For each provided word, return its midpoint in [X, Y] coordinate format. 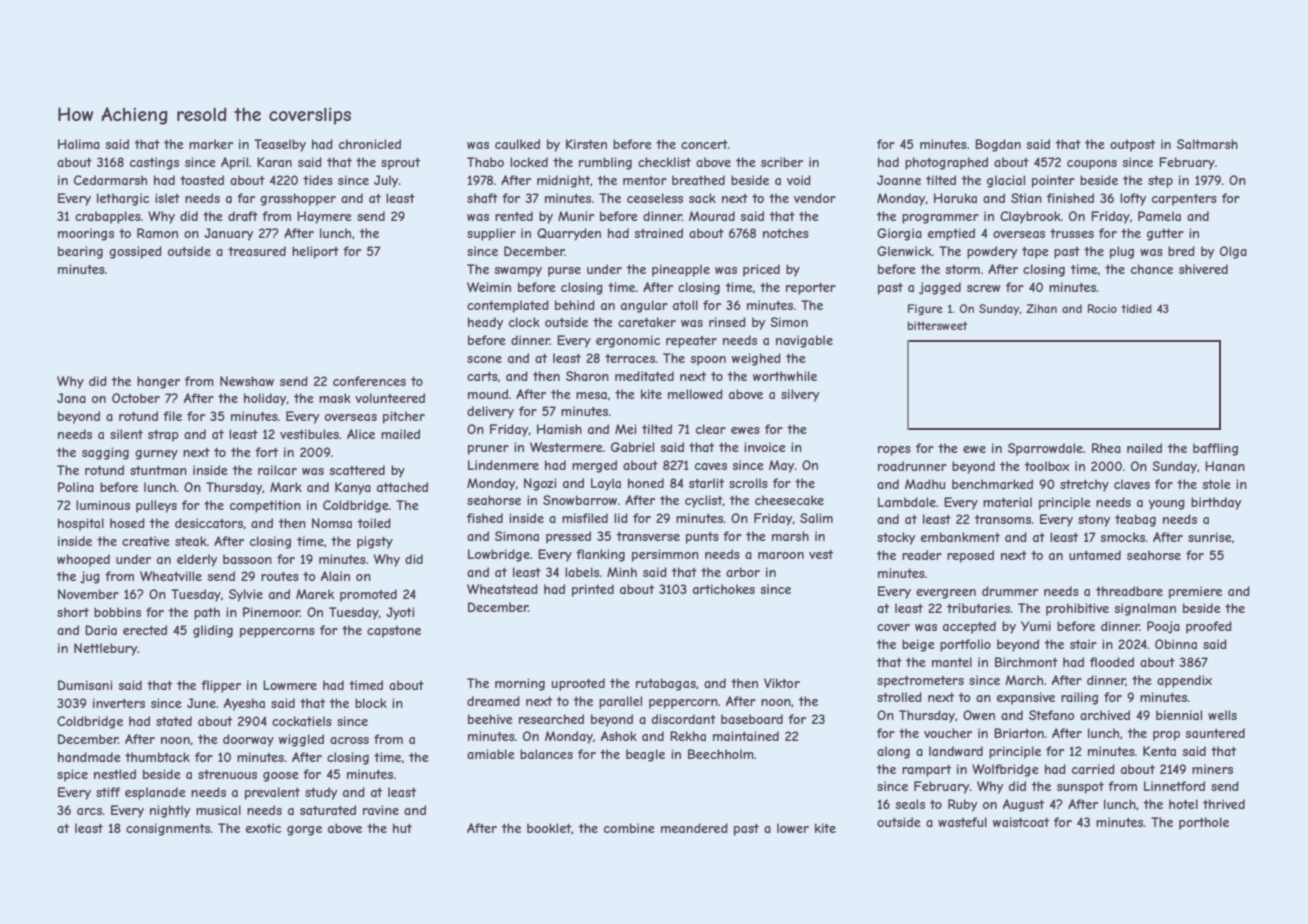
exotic [263, 828]
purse [564, 272]
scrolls [748, 483]
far [246, 198]
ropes [894, 451]
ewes [745, 430]
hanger [158, 382]
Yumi [1036, 626]
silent [126, 434]
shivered [1203, 269]
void [799, 180]
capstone [394, 632]
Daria [101, 630]
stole [1216, 484]
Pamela [1159, 216]
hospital [81, 524]
